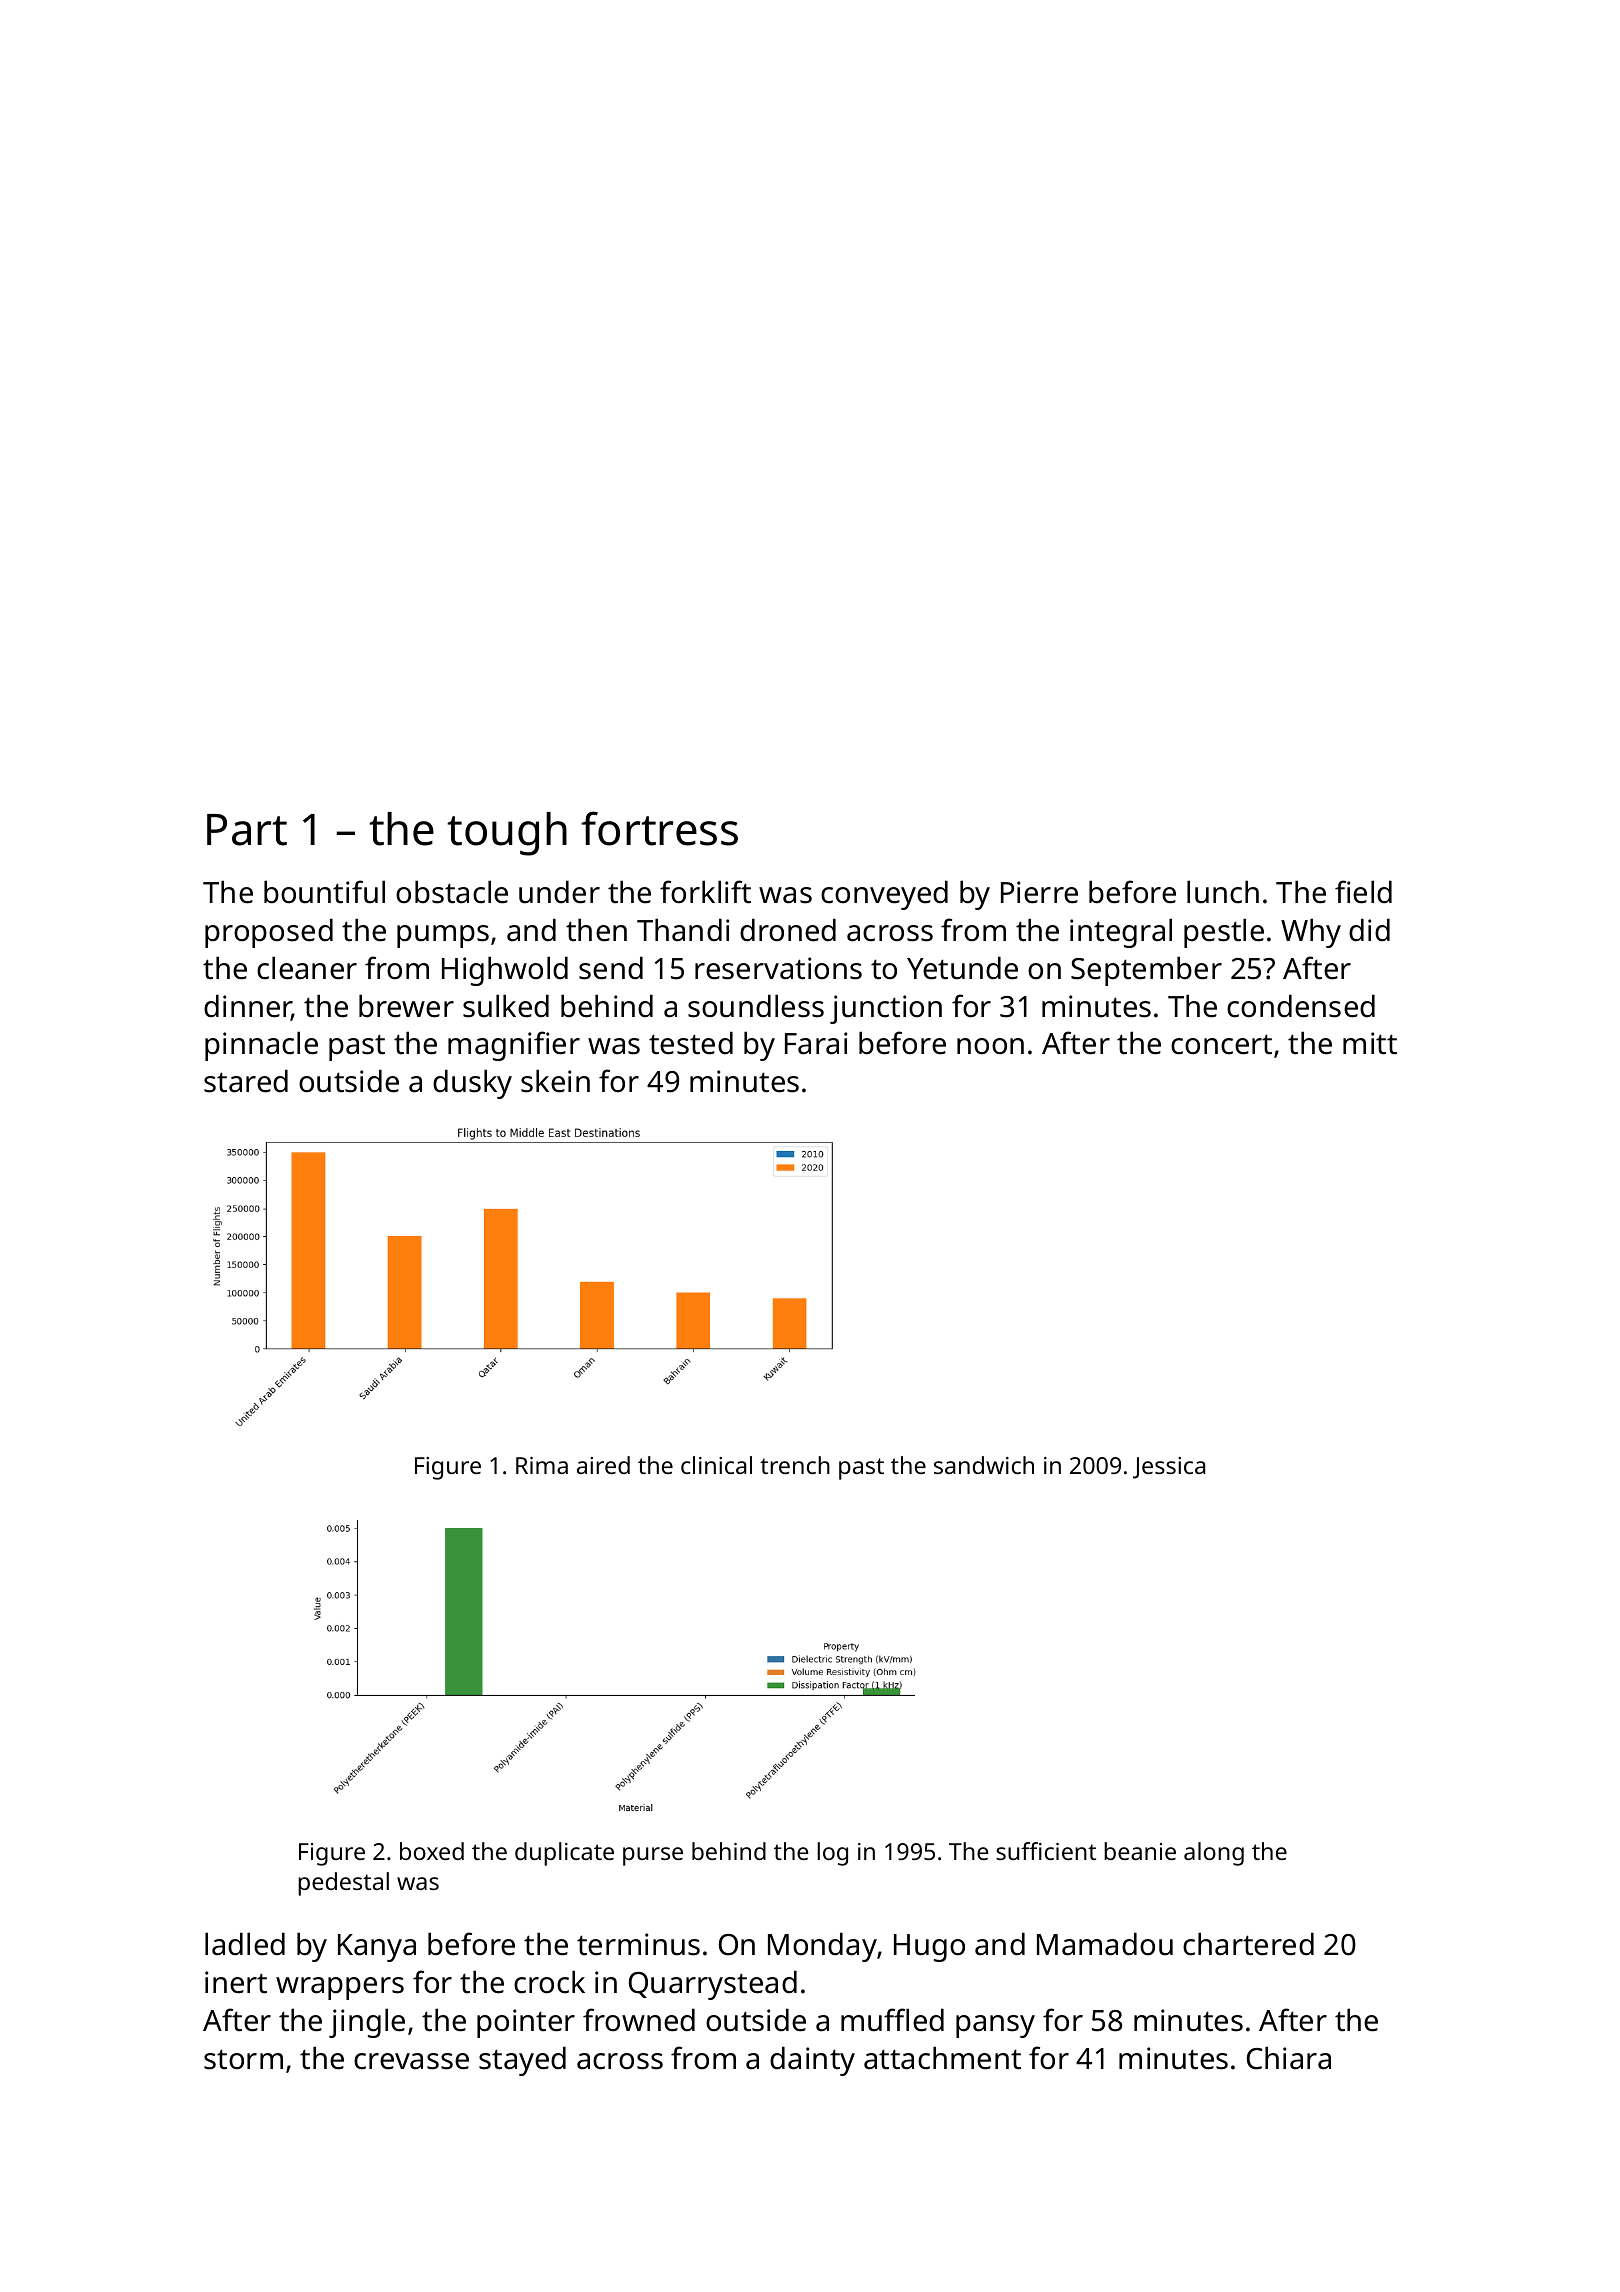  Describe the element at coordinates (1214, 1854) in the image. I see `along` at that location.
